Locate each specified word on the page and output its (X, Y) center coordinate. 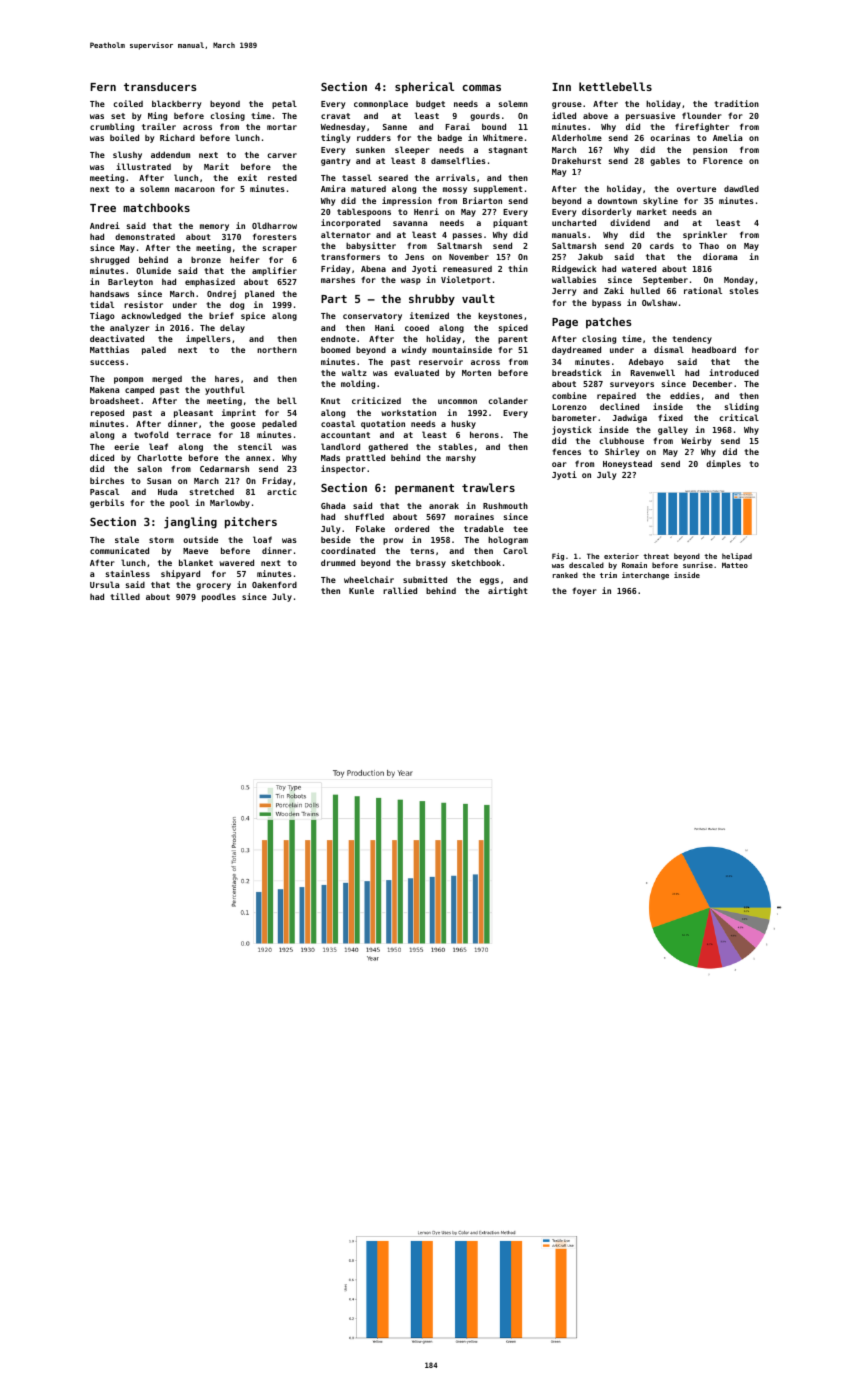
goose (243, 425)
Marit (216, 166)
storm (161, 540)
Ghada (333, 505)
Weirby (696, 441)
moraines (474, 516)
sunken (370, 149)
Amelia (728, 137)
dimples (723, 464)
